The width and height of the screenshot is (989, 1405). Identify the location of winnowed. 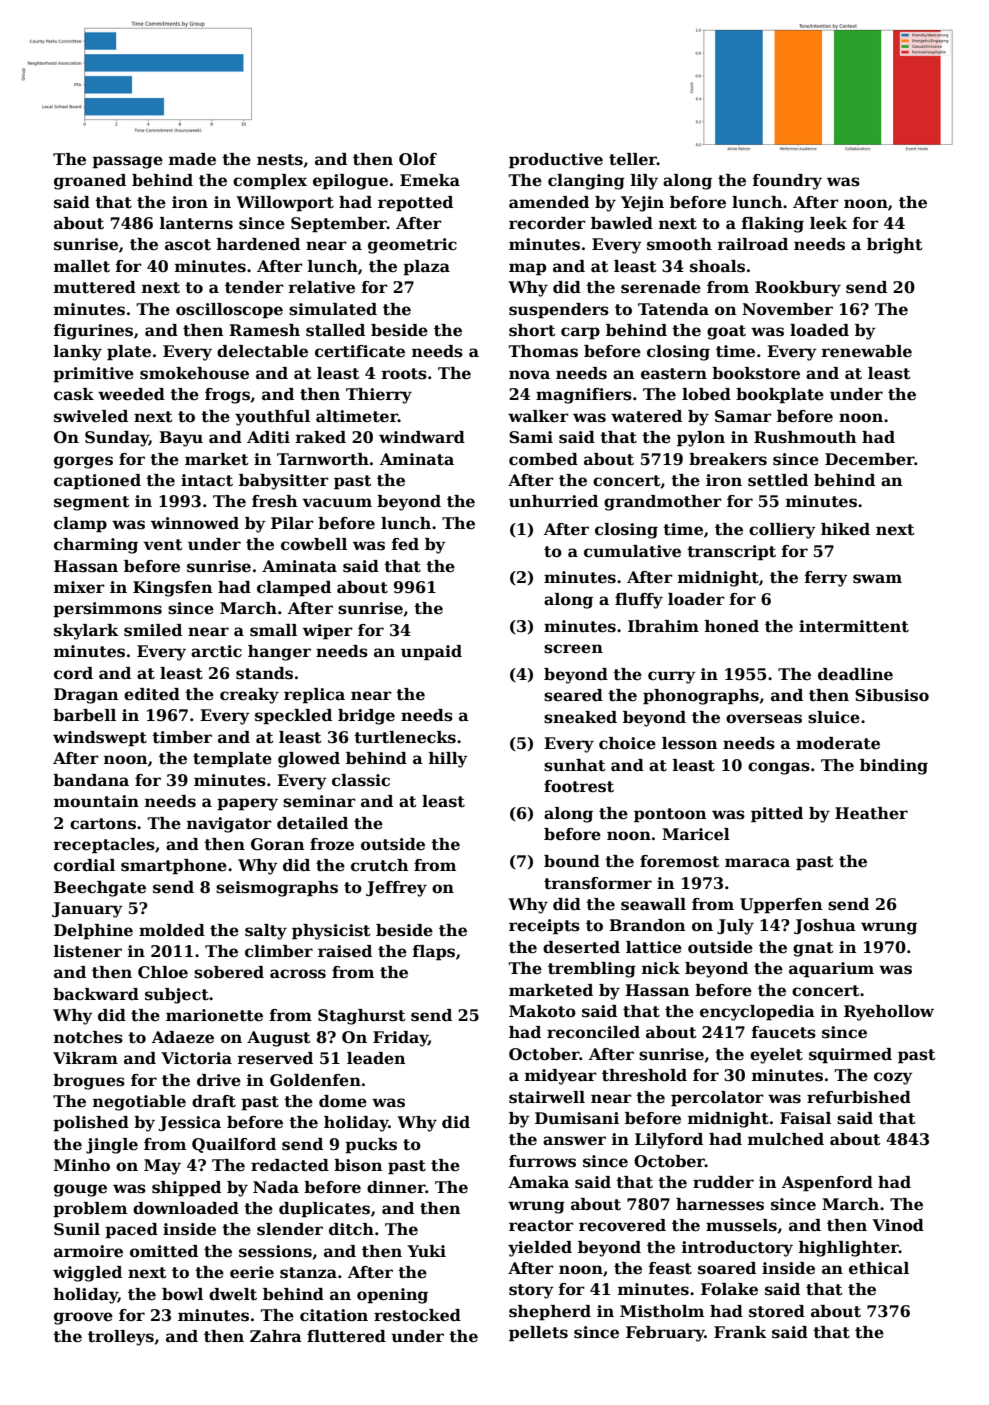
(195, 523).
